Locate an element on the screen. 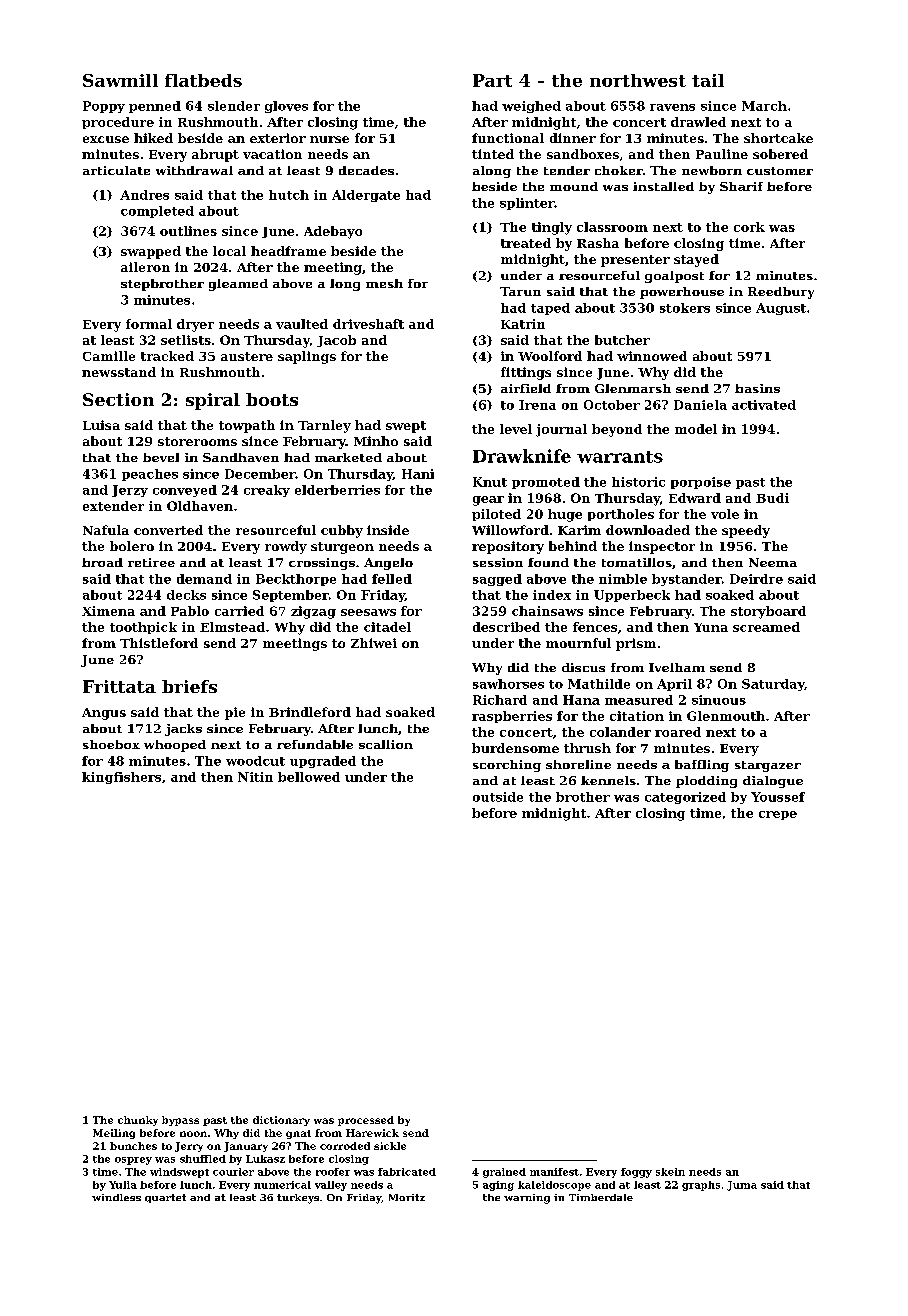 The image size is (908, 1316). butcher is located at coordinates (622, 340).
